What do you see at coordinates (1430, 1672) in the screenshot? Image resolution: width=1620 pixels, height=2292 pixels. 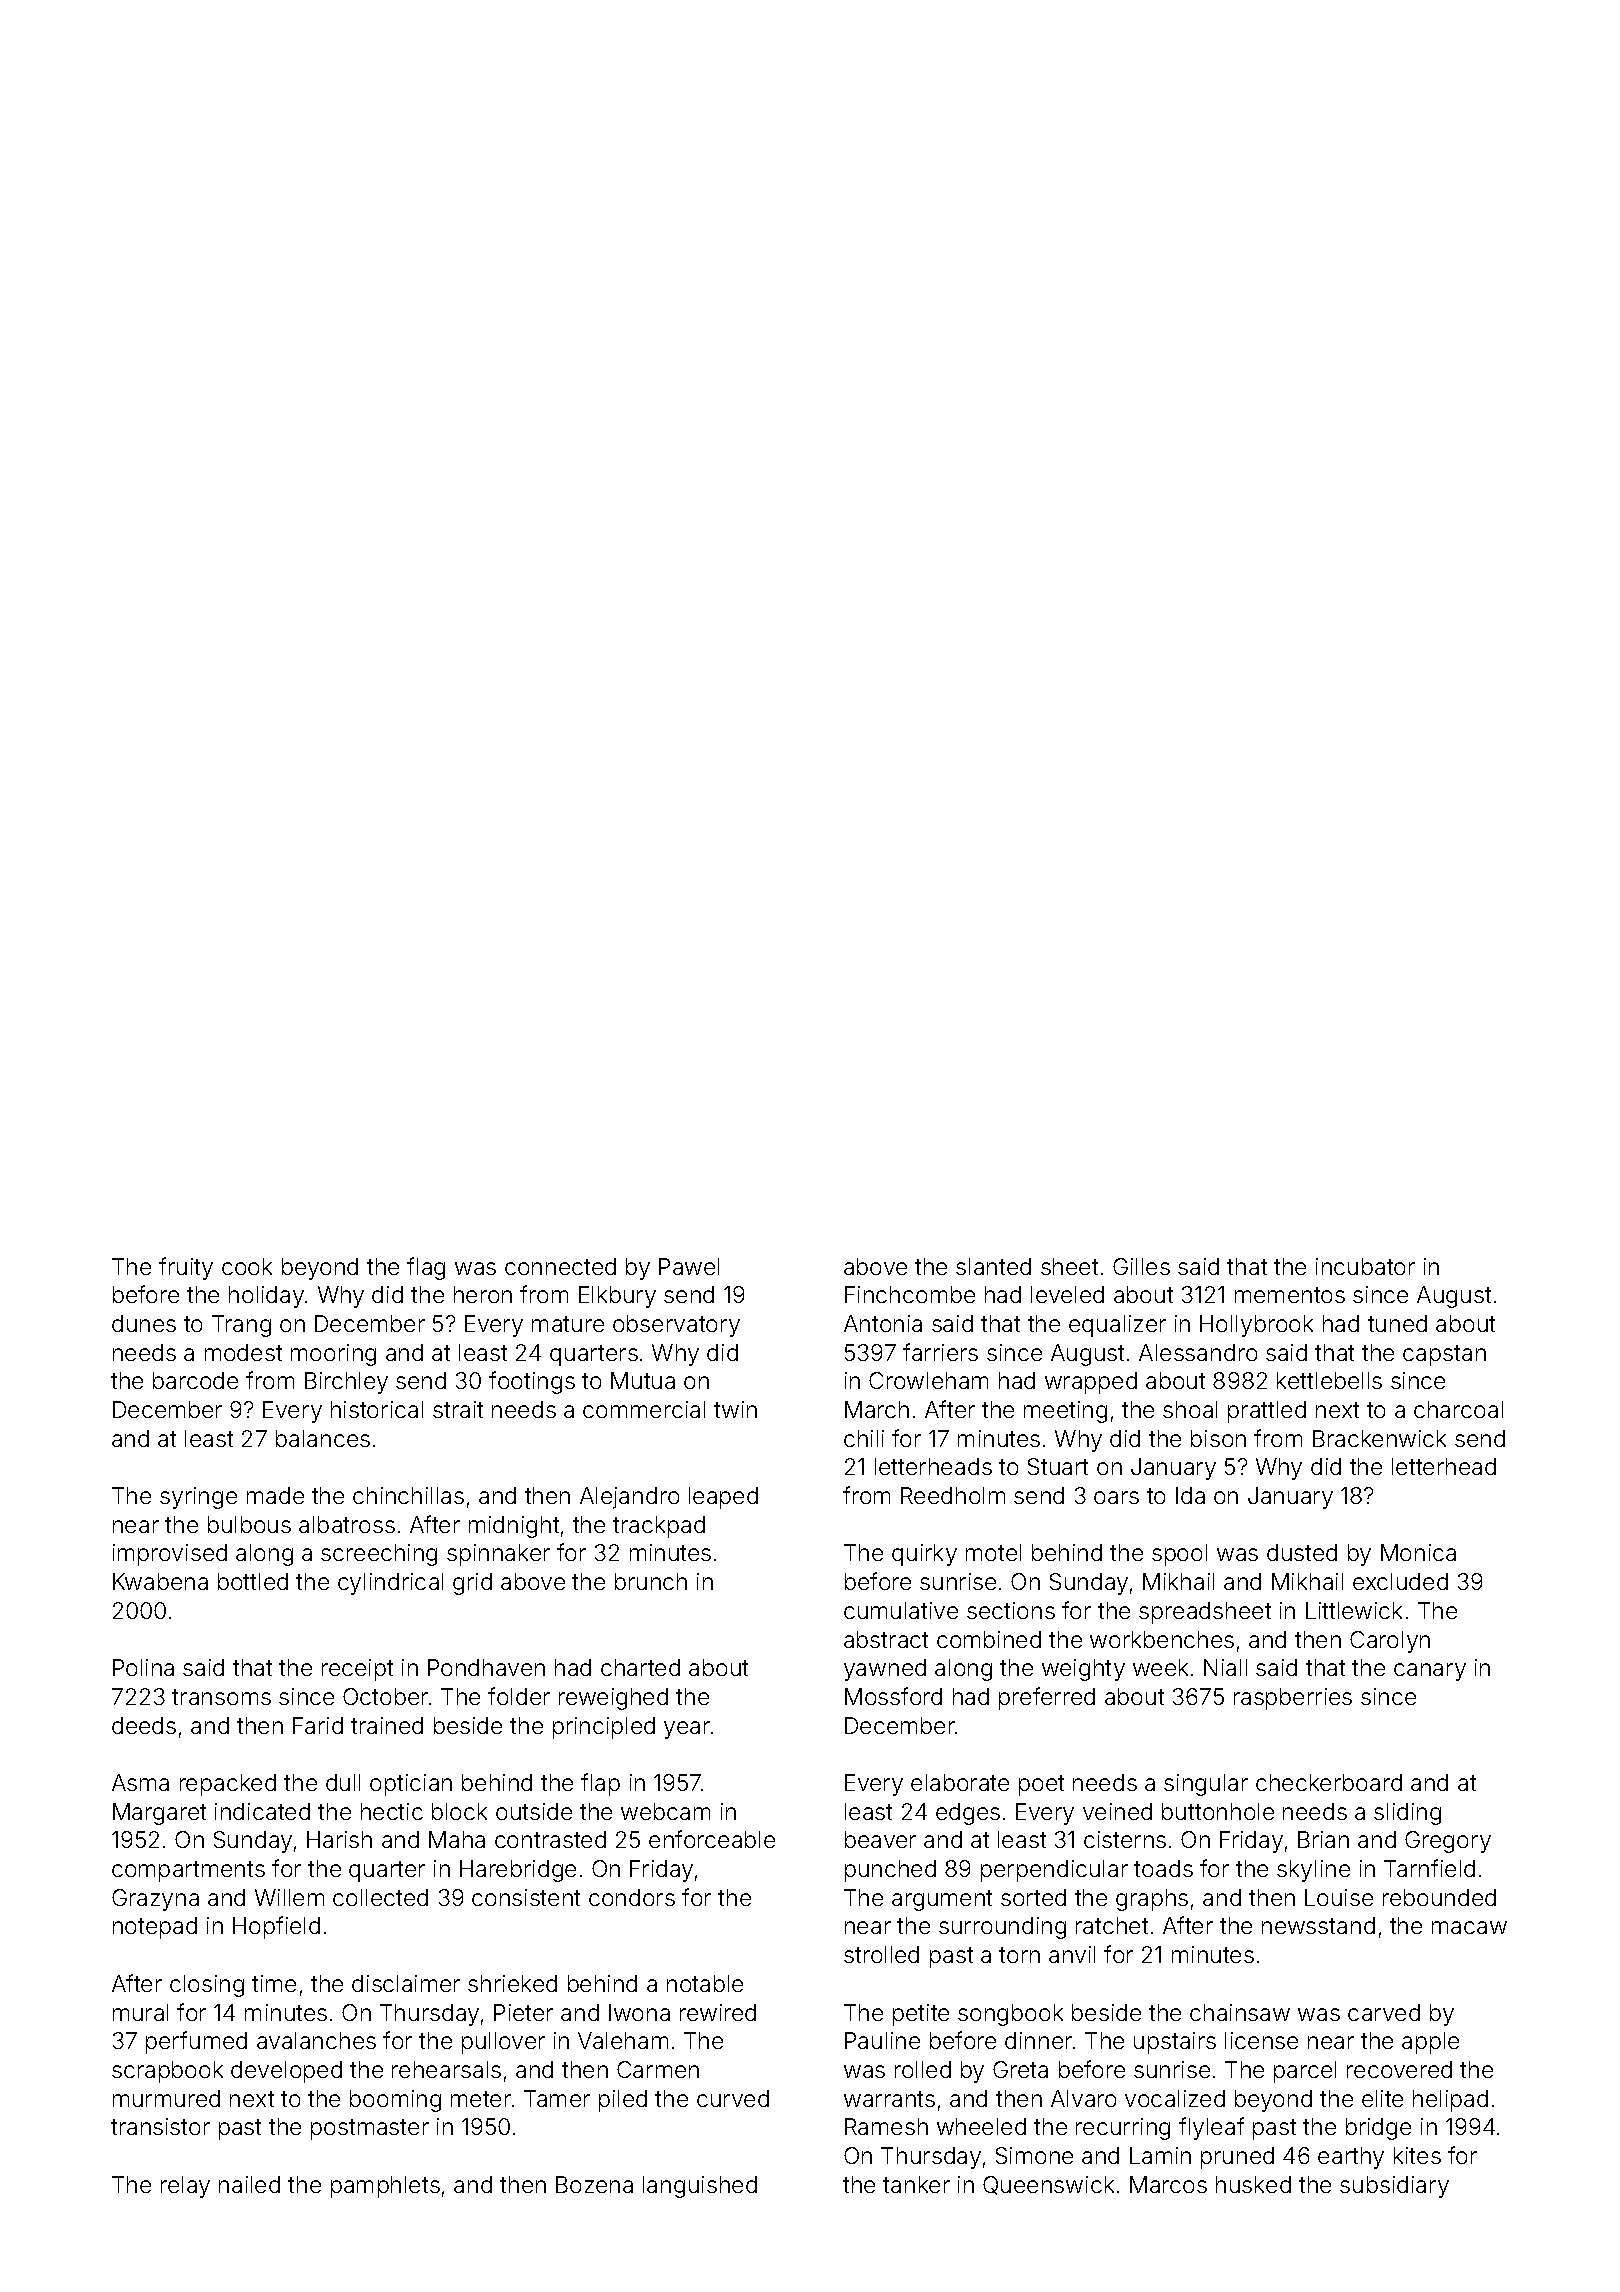 I see `canary` at bounding box center [1430, 1672].
